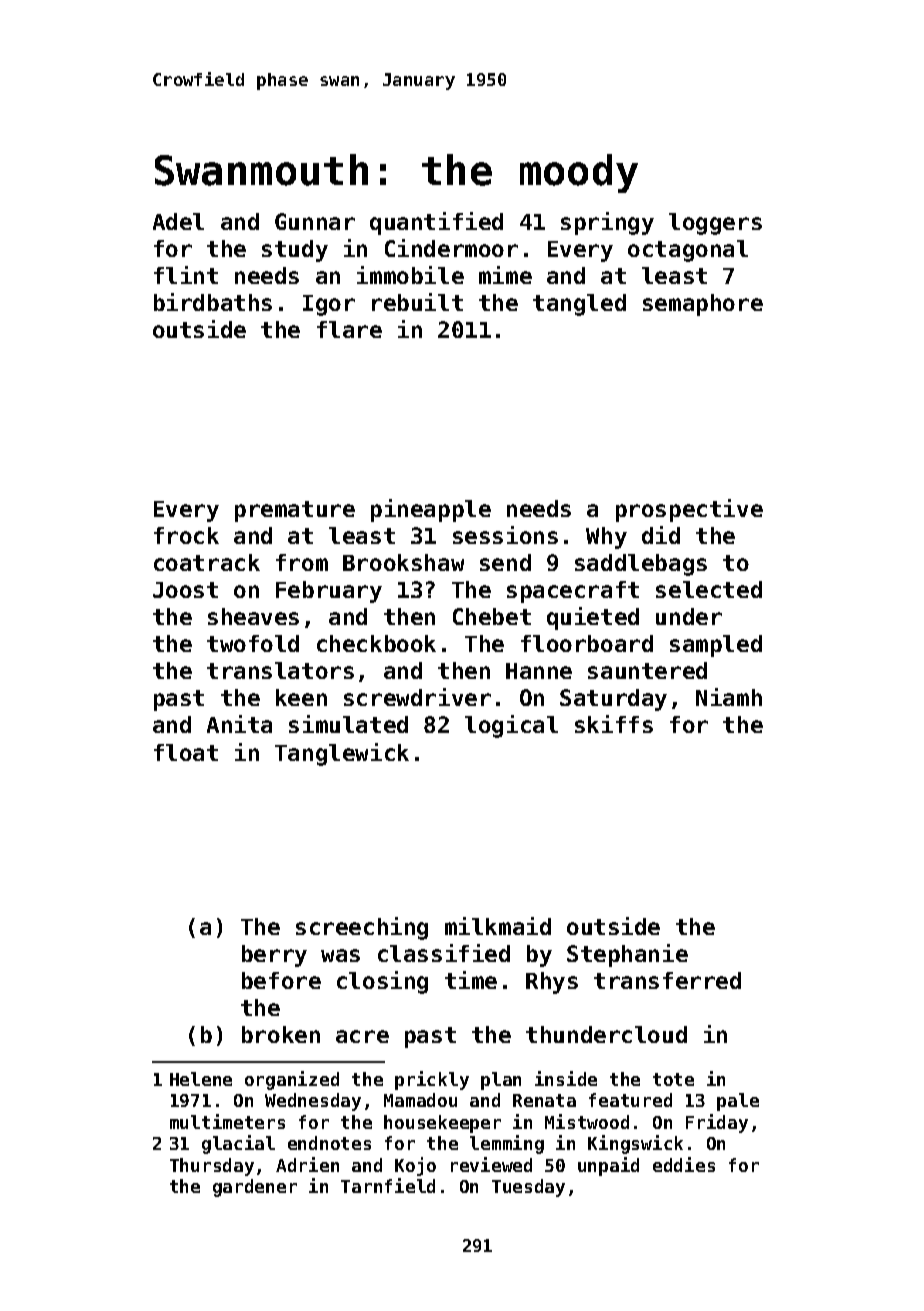  Describe the element at coordinates (255, 1188) in the image. I see `gardener` at that location.
